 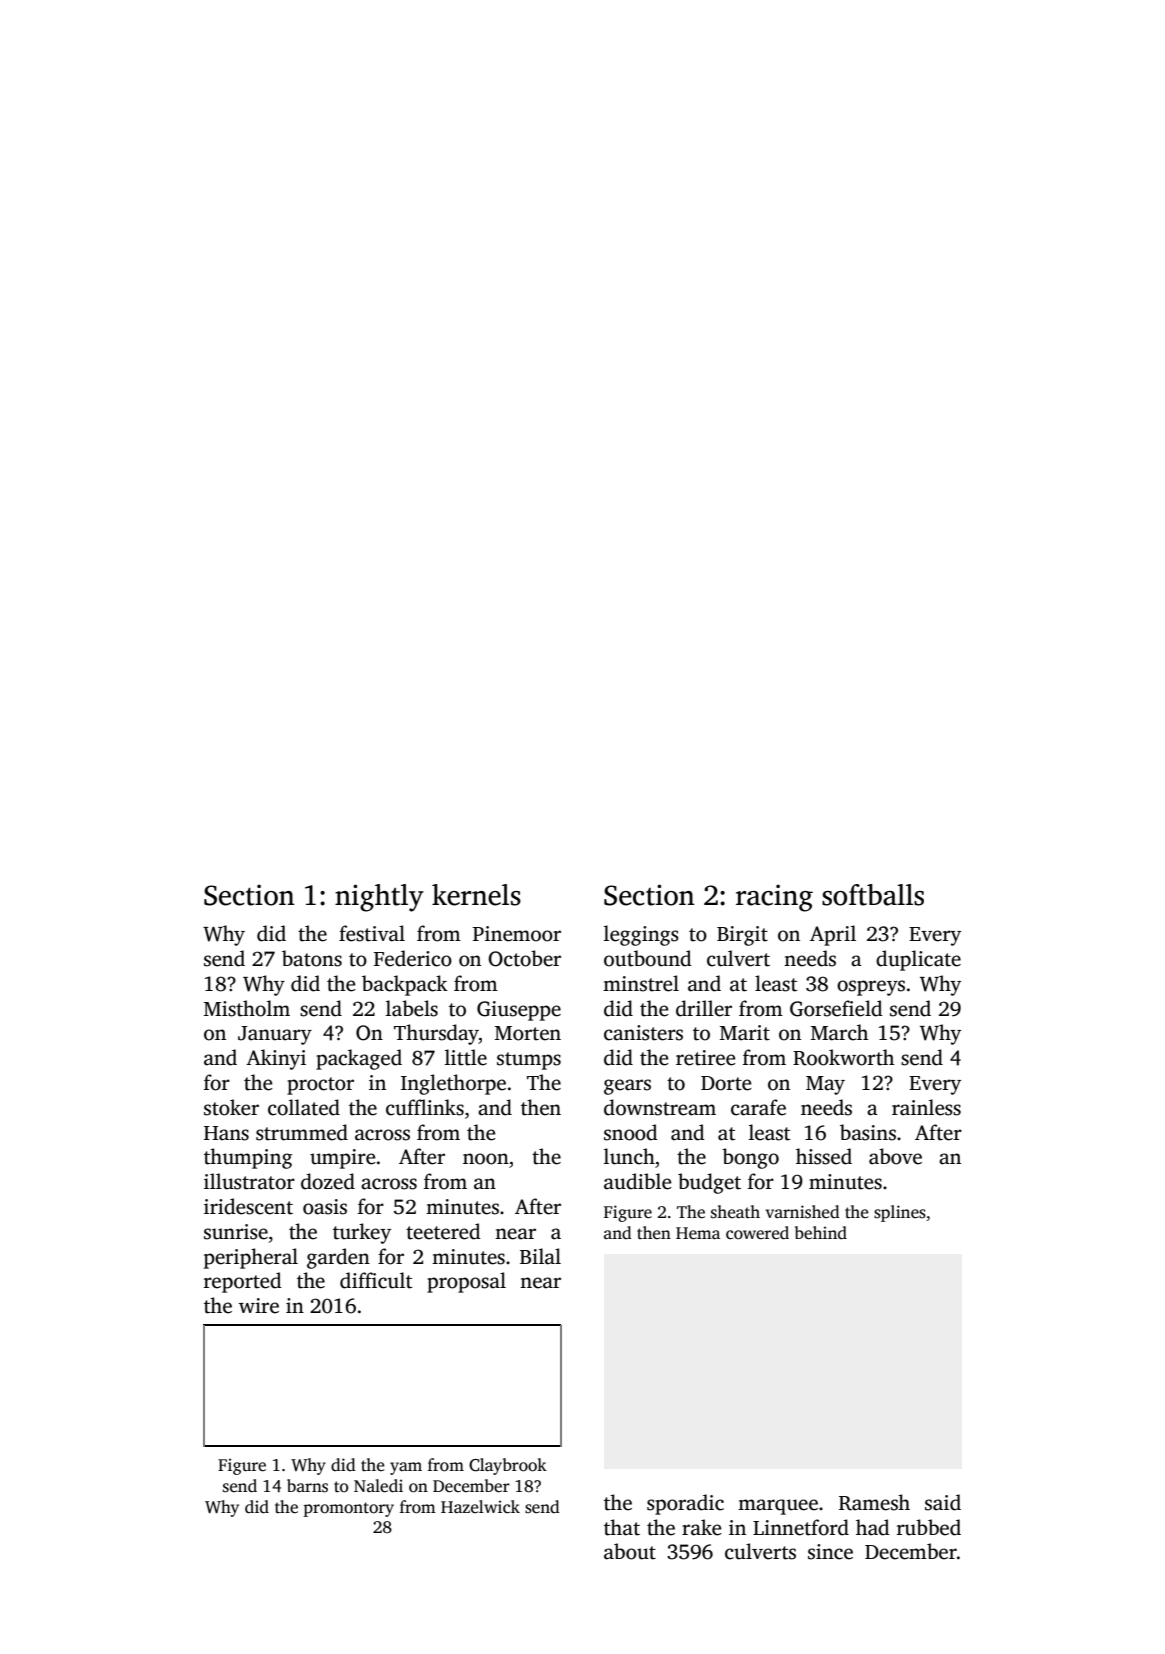 I want to click on nightly, so click(x=379, y=898).
